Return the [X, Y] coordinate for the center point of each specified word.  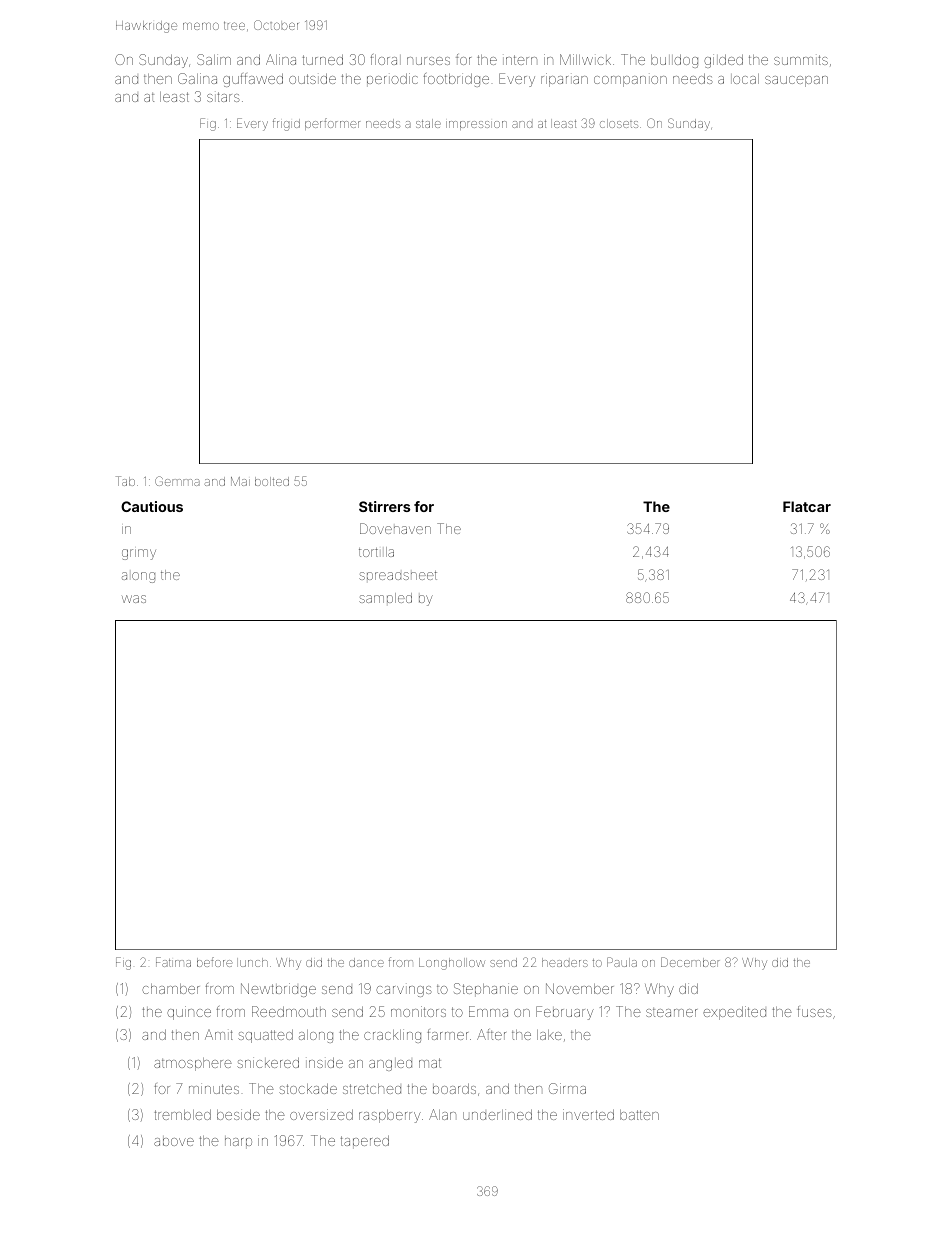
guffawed [253, 80]
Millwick [585, 59]
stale [428, 123]
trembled [182, 1114]
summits [801, 60]
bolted [272, 481]
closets [619, 123]
